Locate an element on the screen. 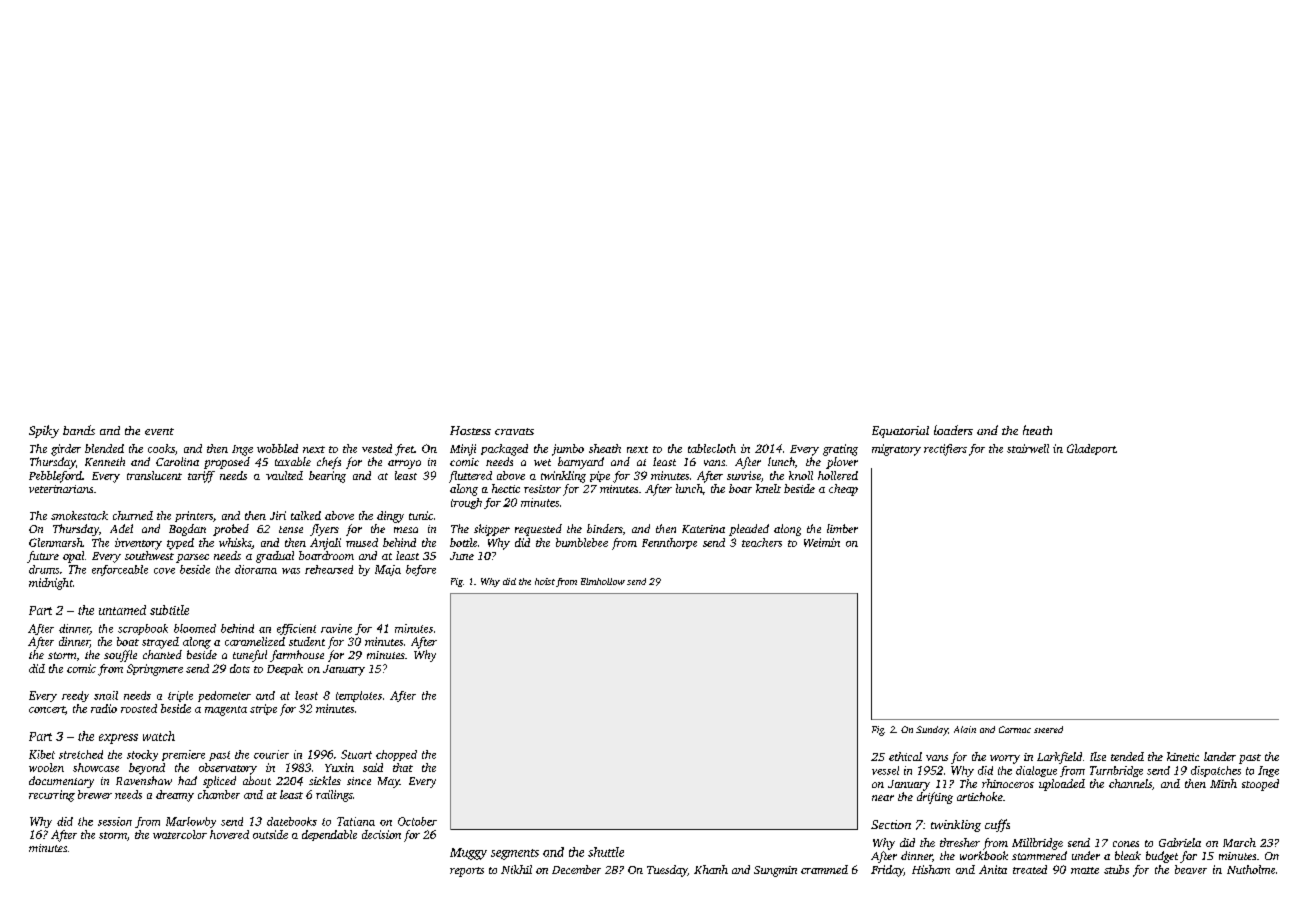  chopped is located at coordinates (396, 755).
